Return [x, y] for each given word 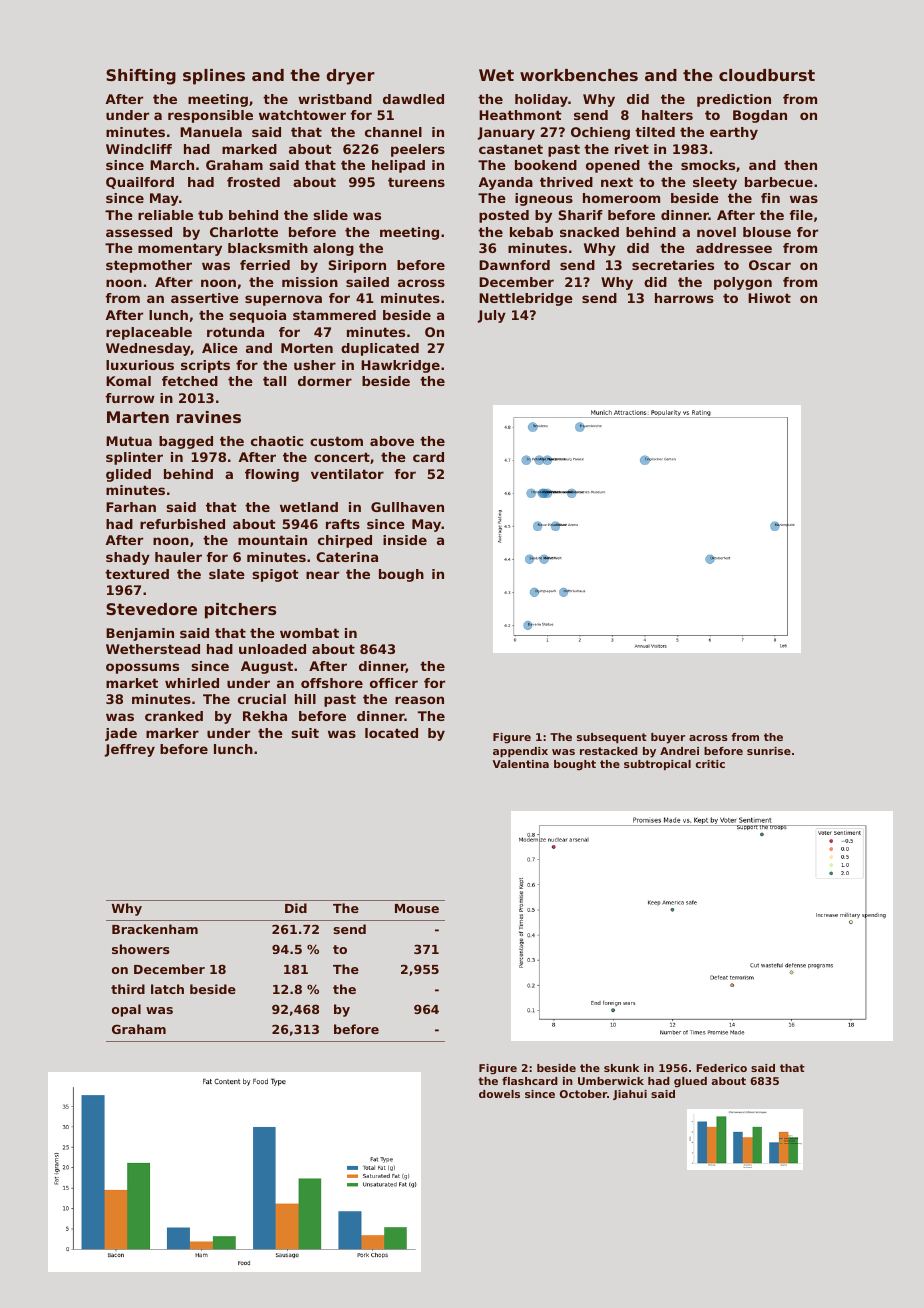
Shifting [141, 77]
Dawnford [514, 265]
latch [167, 989]
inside [405, 540]
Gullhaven [407, 507]
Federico [721, 1068]
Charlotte [244, 232]
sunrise [769, 751]
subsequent [612, 738]
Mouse [417, 908]
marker [172, 733]
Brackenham [155, 929]
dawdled [413, 99]
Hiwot [769, 298]
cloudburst [767, 75]
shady [128, 558]
